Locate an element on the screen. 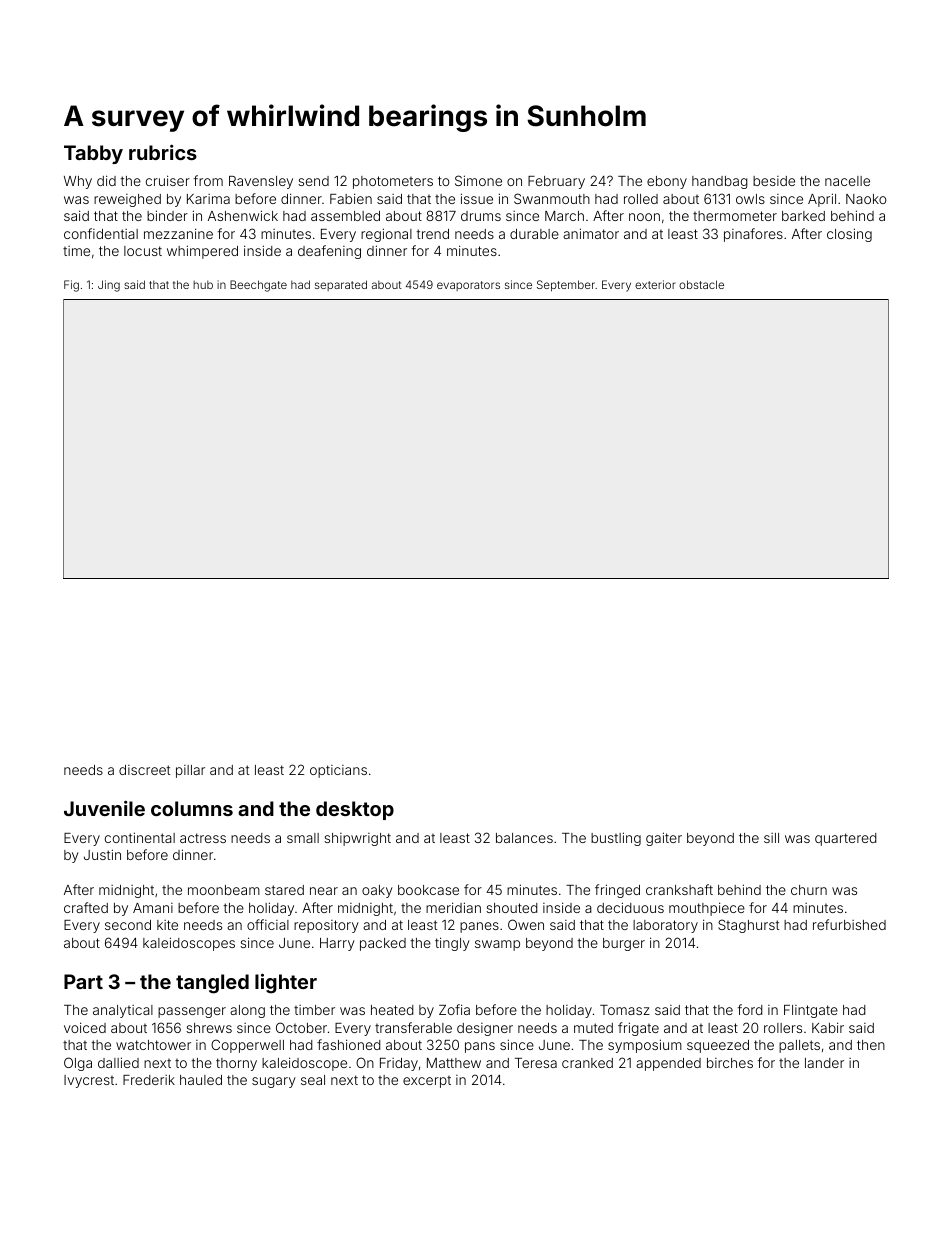  small is located at coordinates (303, 838).
